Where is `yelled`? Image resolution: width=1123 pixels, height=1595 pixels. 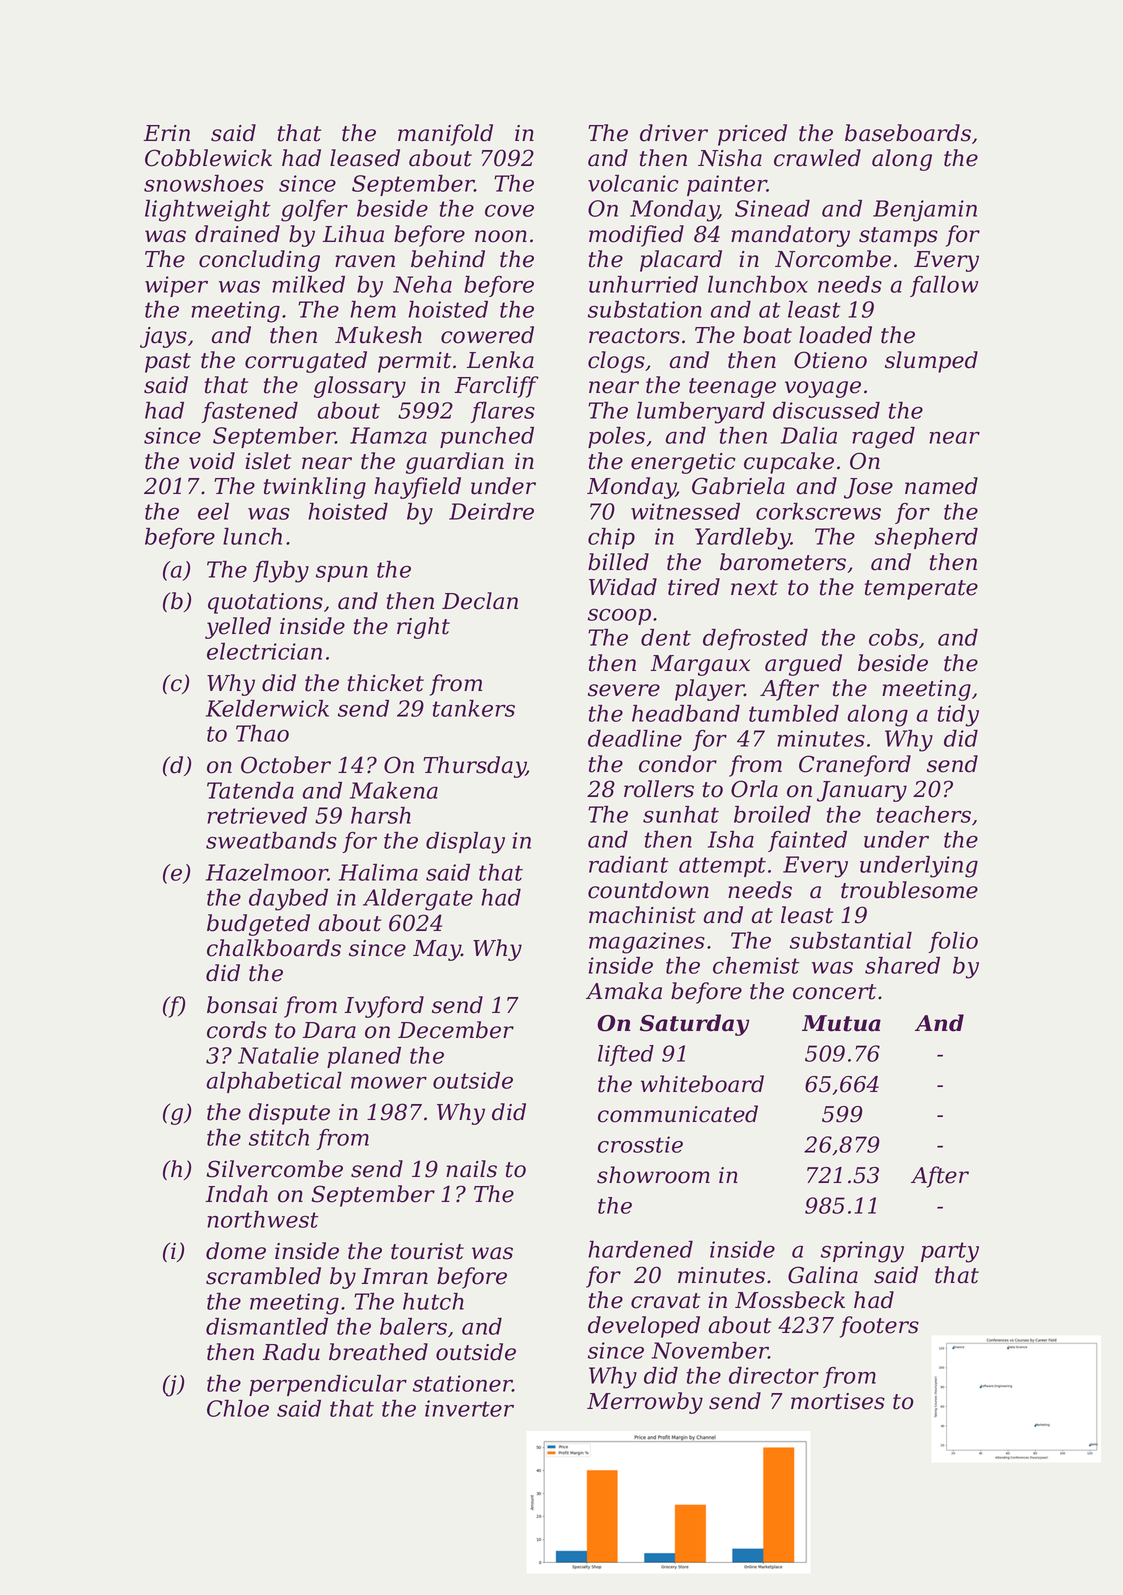
yelled is located at coordinates (238, 628).
